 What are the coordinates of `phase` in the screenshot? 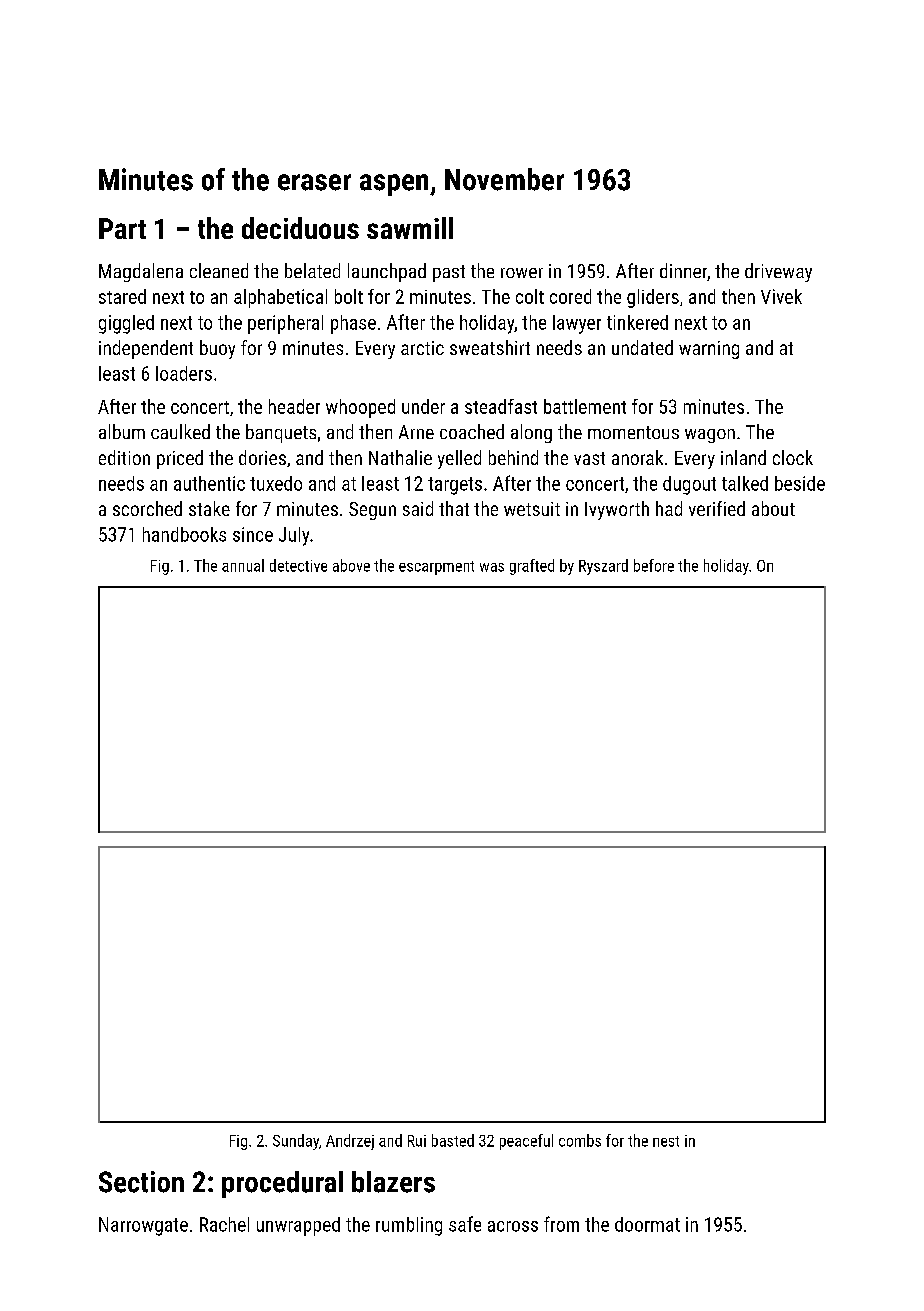 It's located at (353, 324).
